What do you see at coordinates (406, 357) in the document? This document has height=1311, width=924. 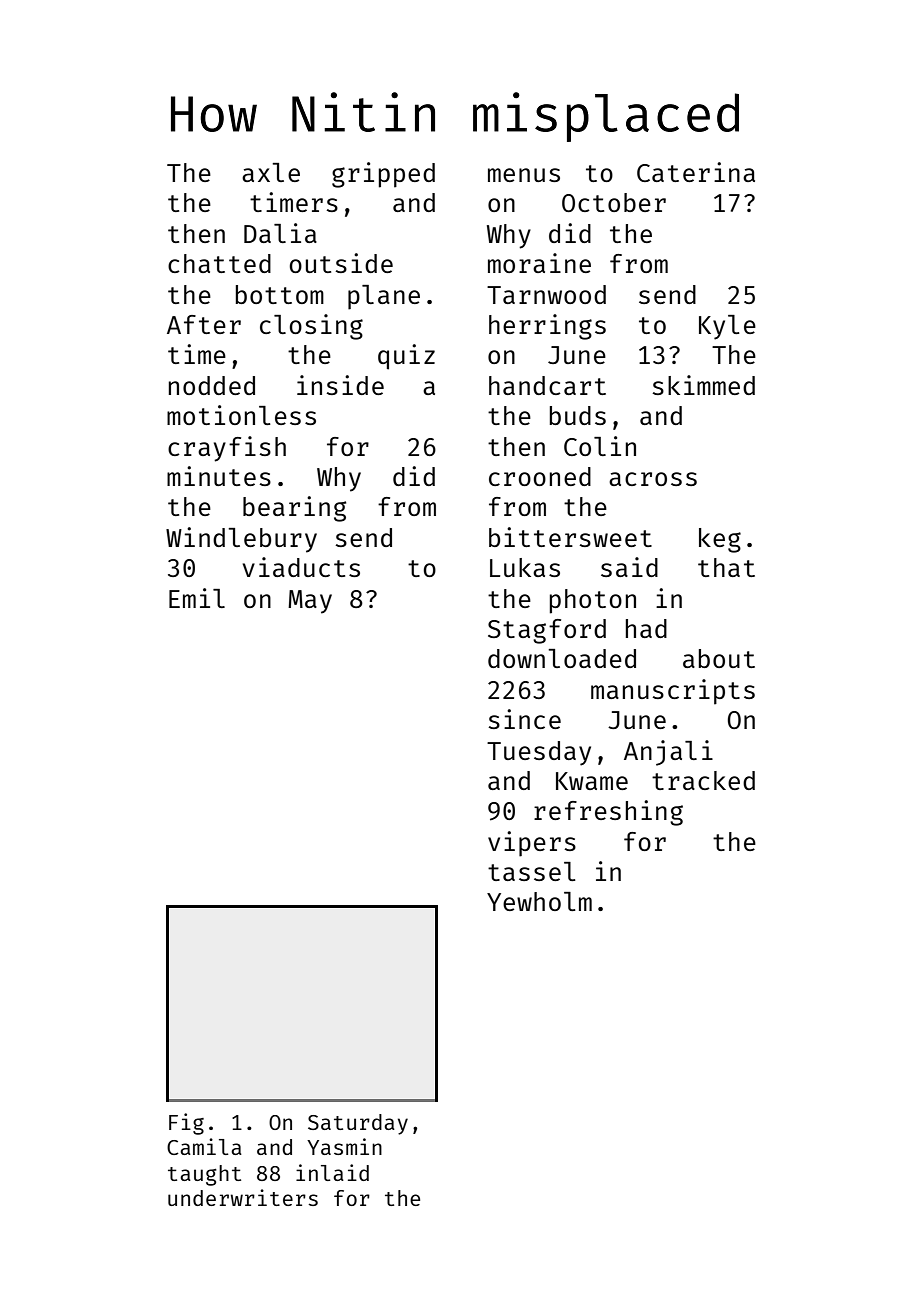 I see `quiz` at bounding box center [406, 357].
